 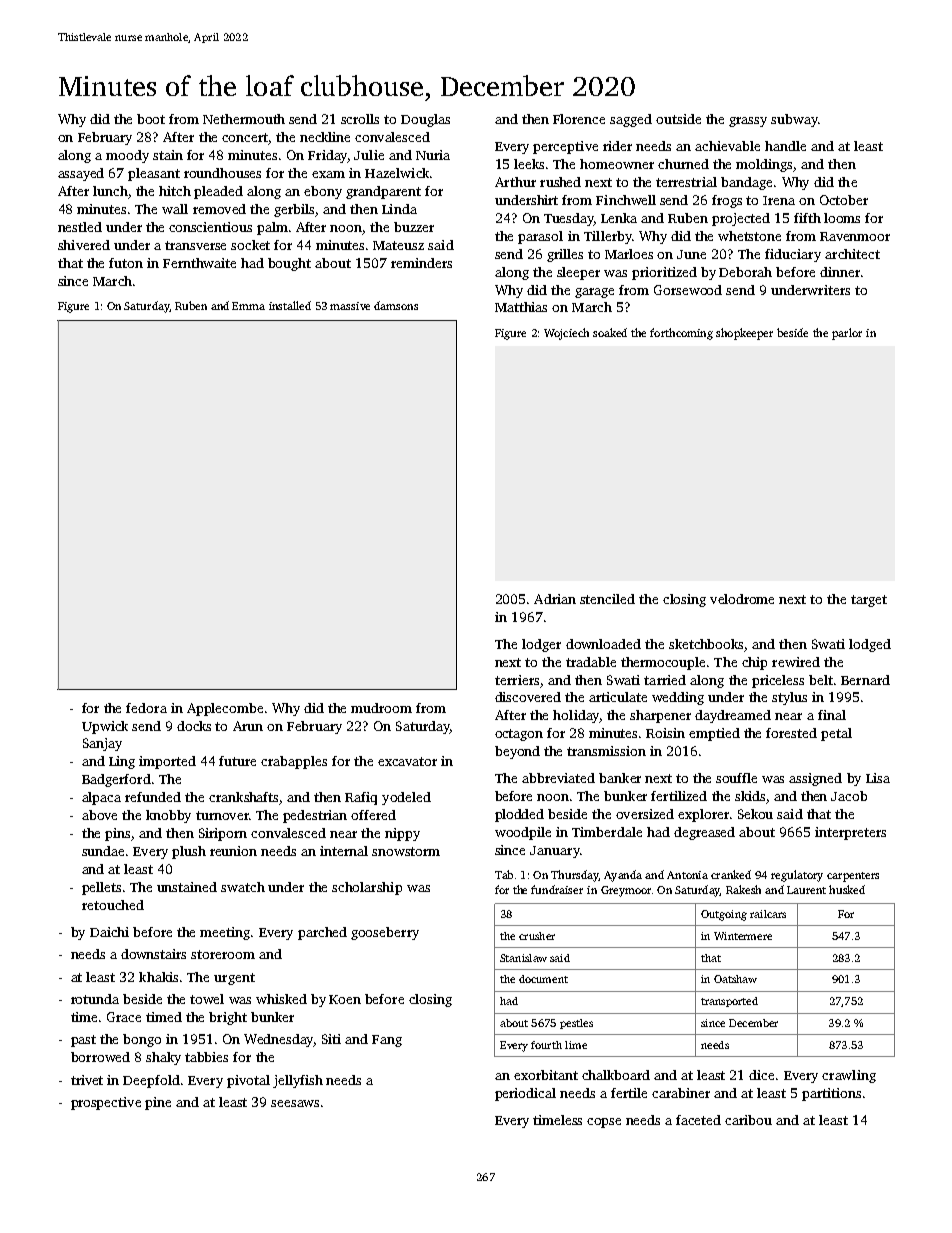 I want to click on rewired, so click(x=796, y=662).
